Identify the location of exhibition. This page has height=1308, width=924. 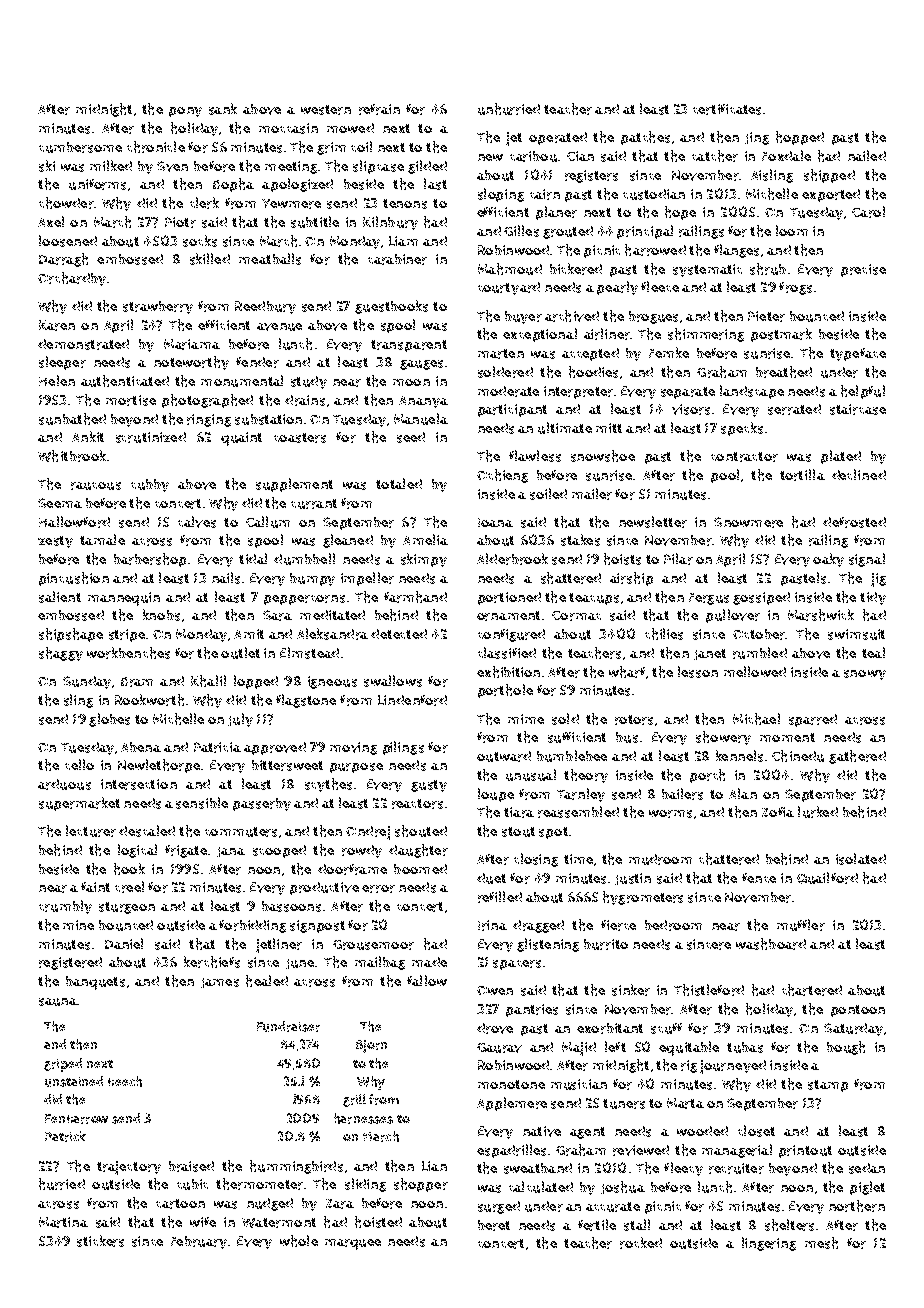
(508, 672).
